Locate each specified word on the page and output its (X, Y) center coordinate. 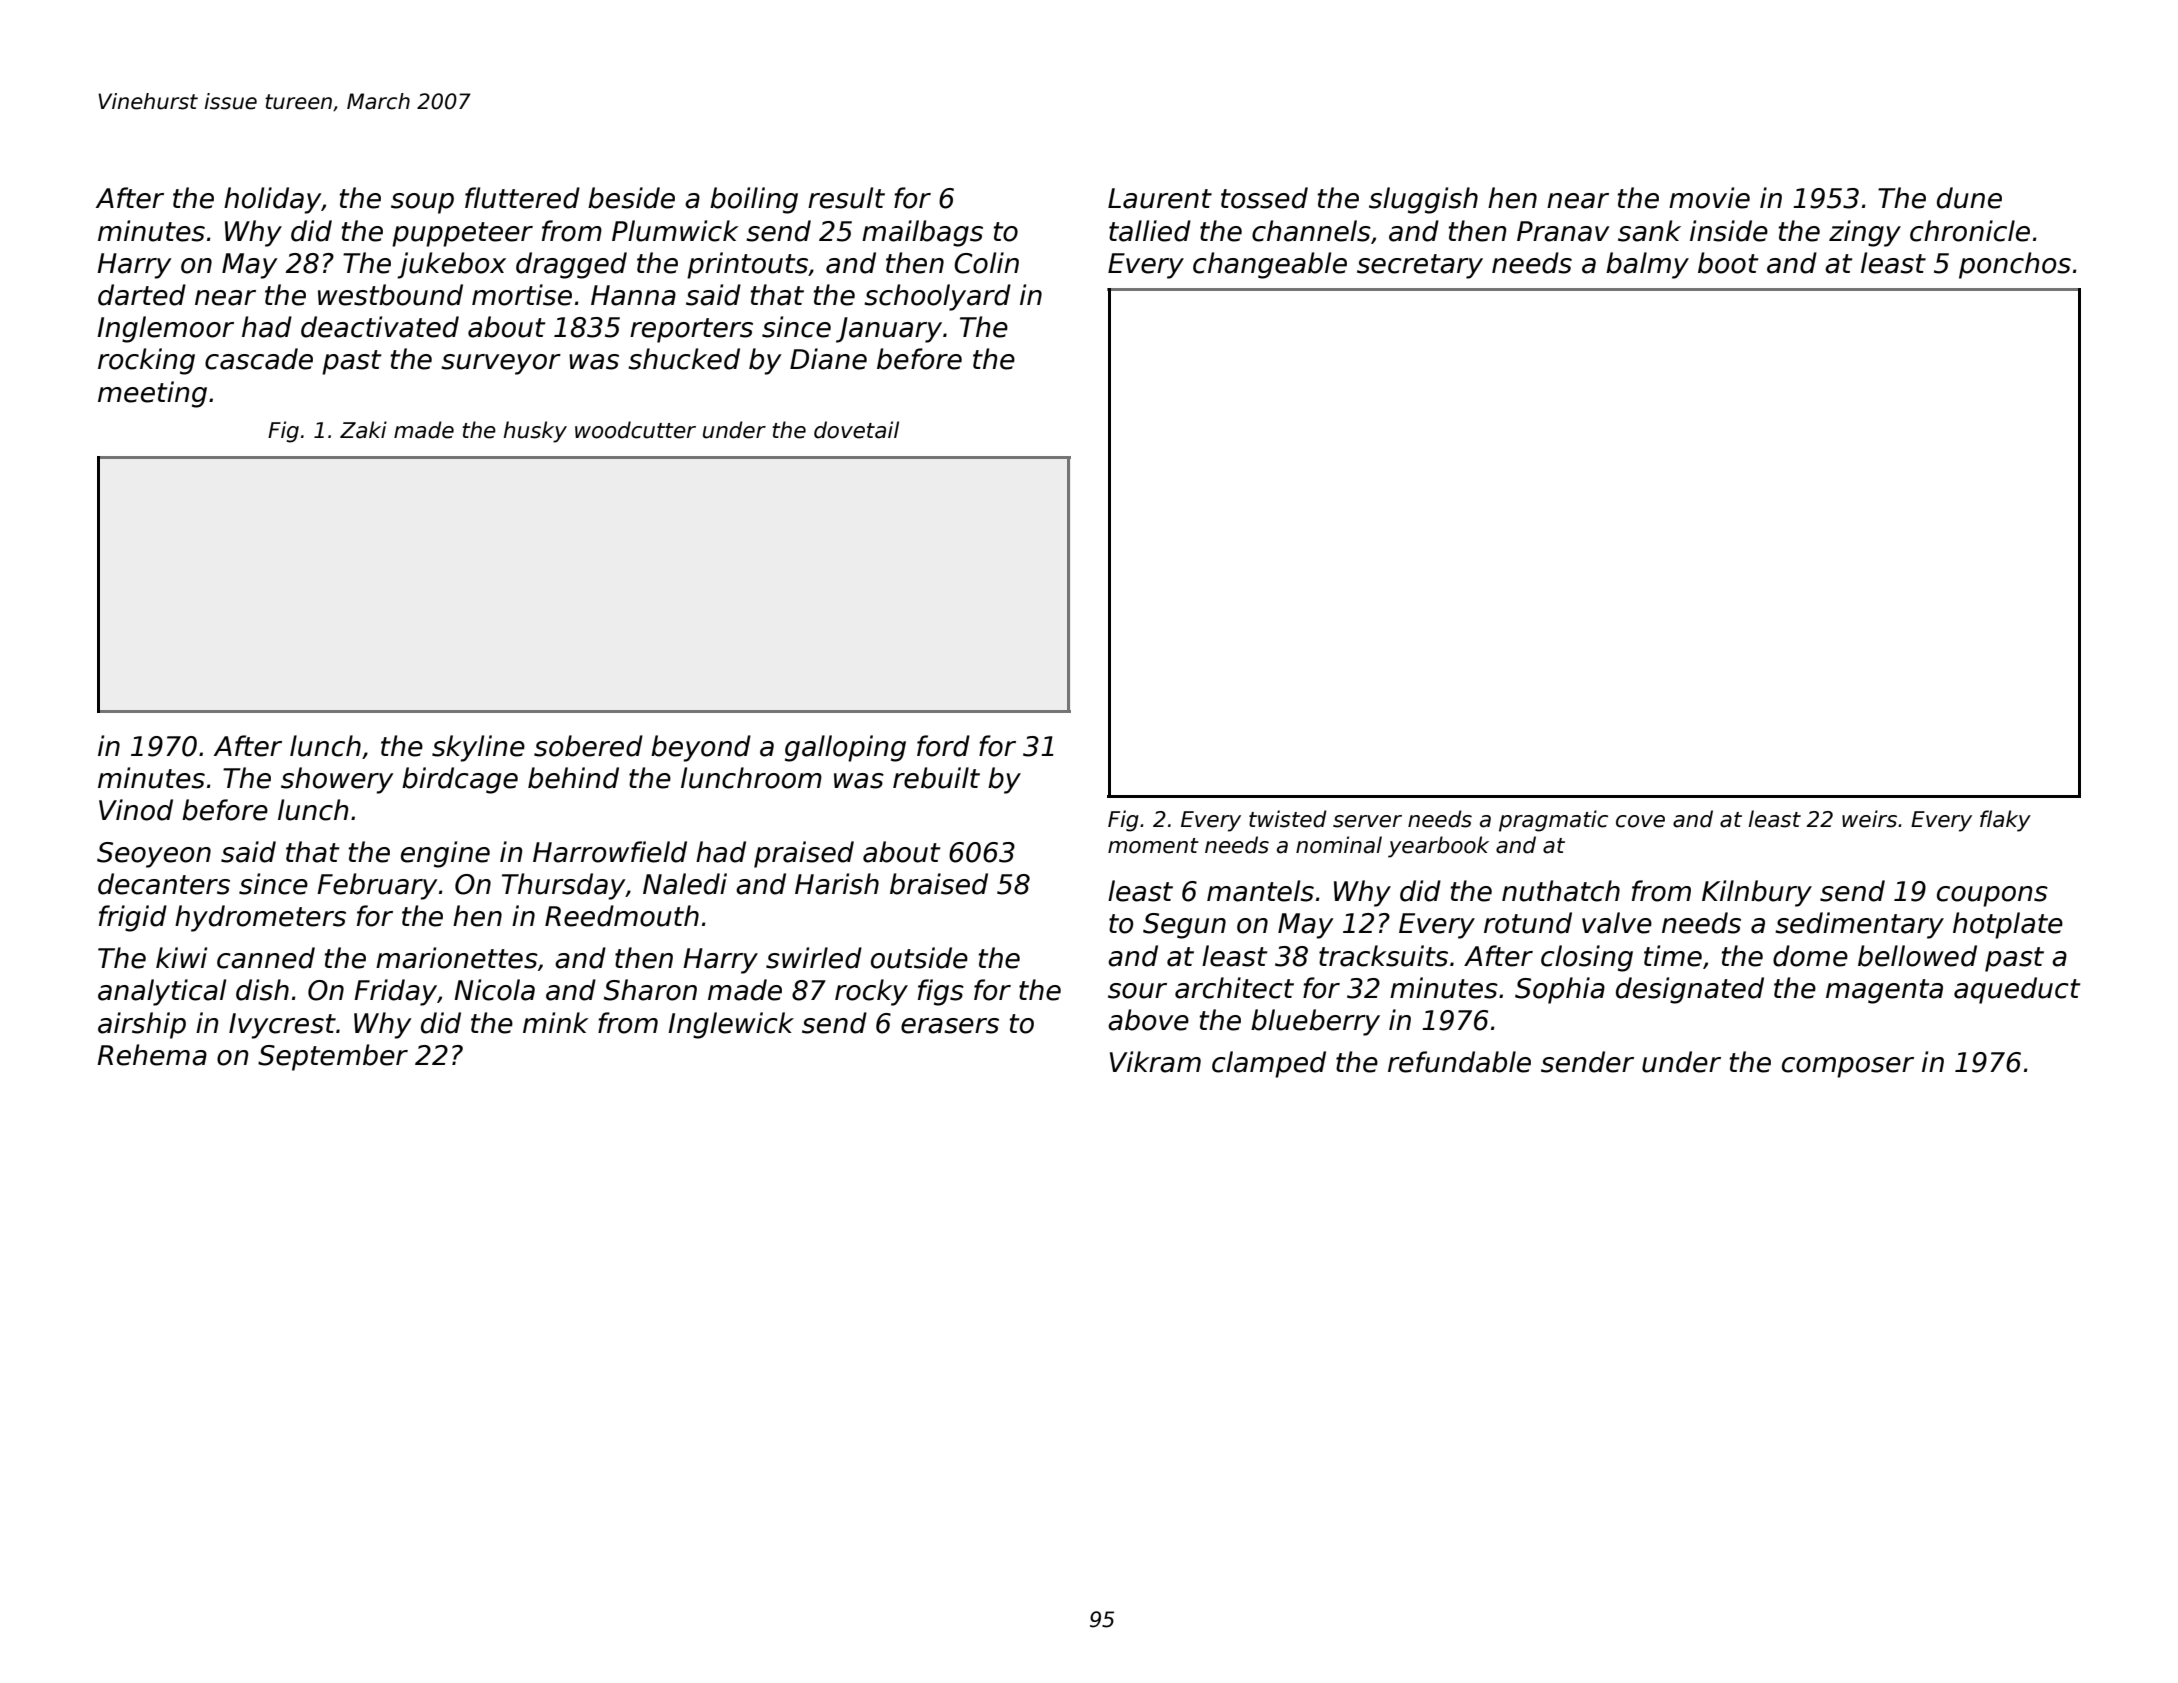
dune (1969, 198)
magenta (1884, 991)
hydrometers (260, 918)
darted (142, 295)
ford (943, 746)
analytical (162, 992)
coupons (1992, 896)
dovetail (856, 430)
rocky (871, 992)
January (889, 330)
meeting (152, 394)
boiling (754, 200)
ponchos (2015, 265)
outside (919, 958)
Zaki (363, 430)
